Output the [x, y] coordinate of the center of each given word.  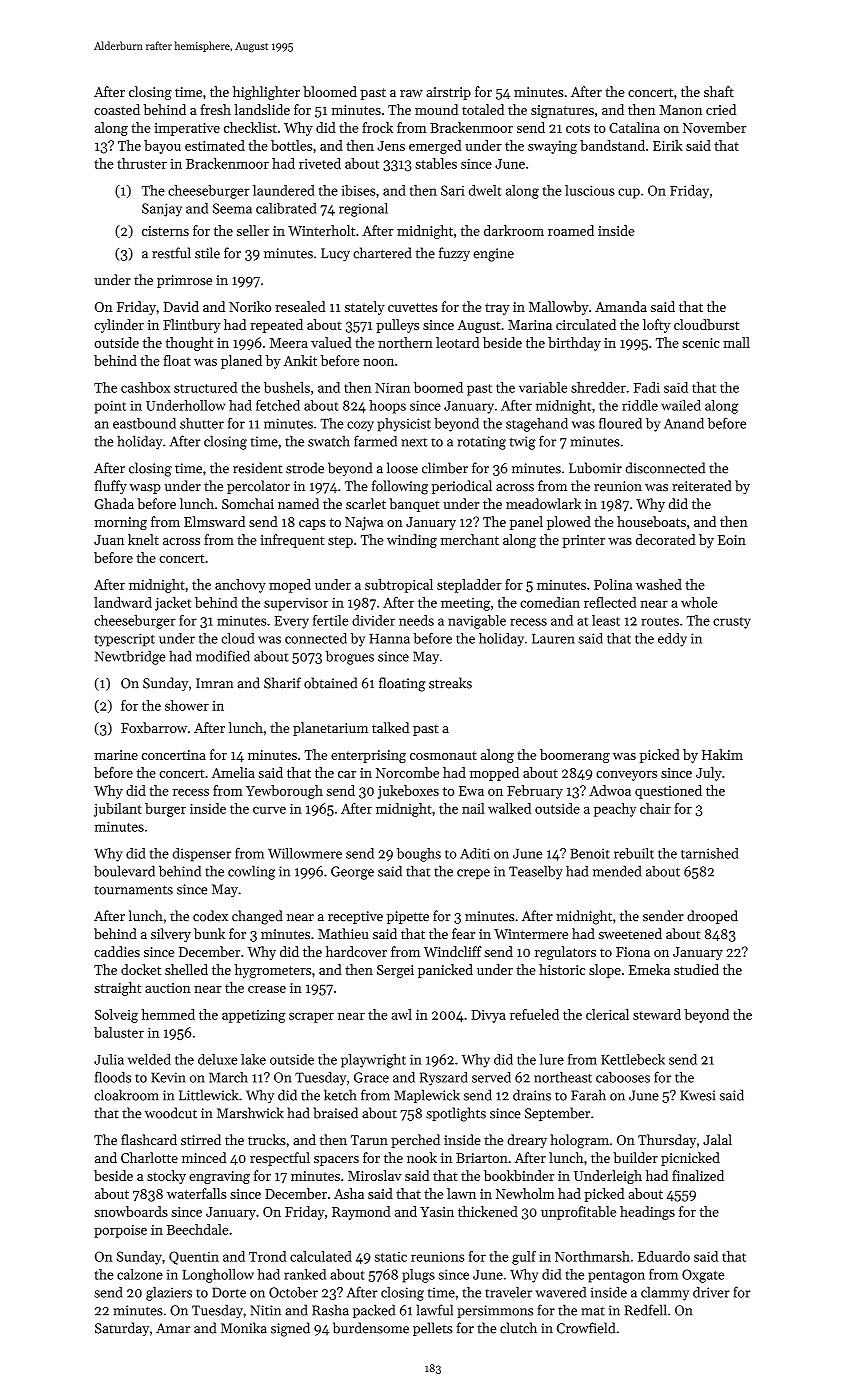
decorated [666, 539]
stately [365, 308]
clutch [518, 1328]
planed [241, 362]
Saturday [122, 1329]
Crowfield [586, 1328]
